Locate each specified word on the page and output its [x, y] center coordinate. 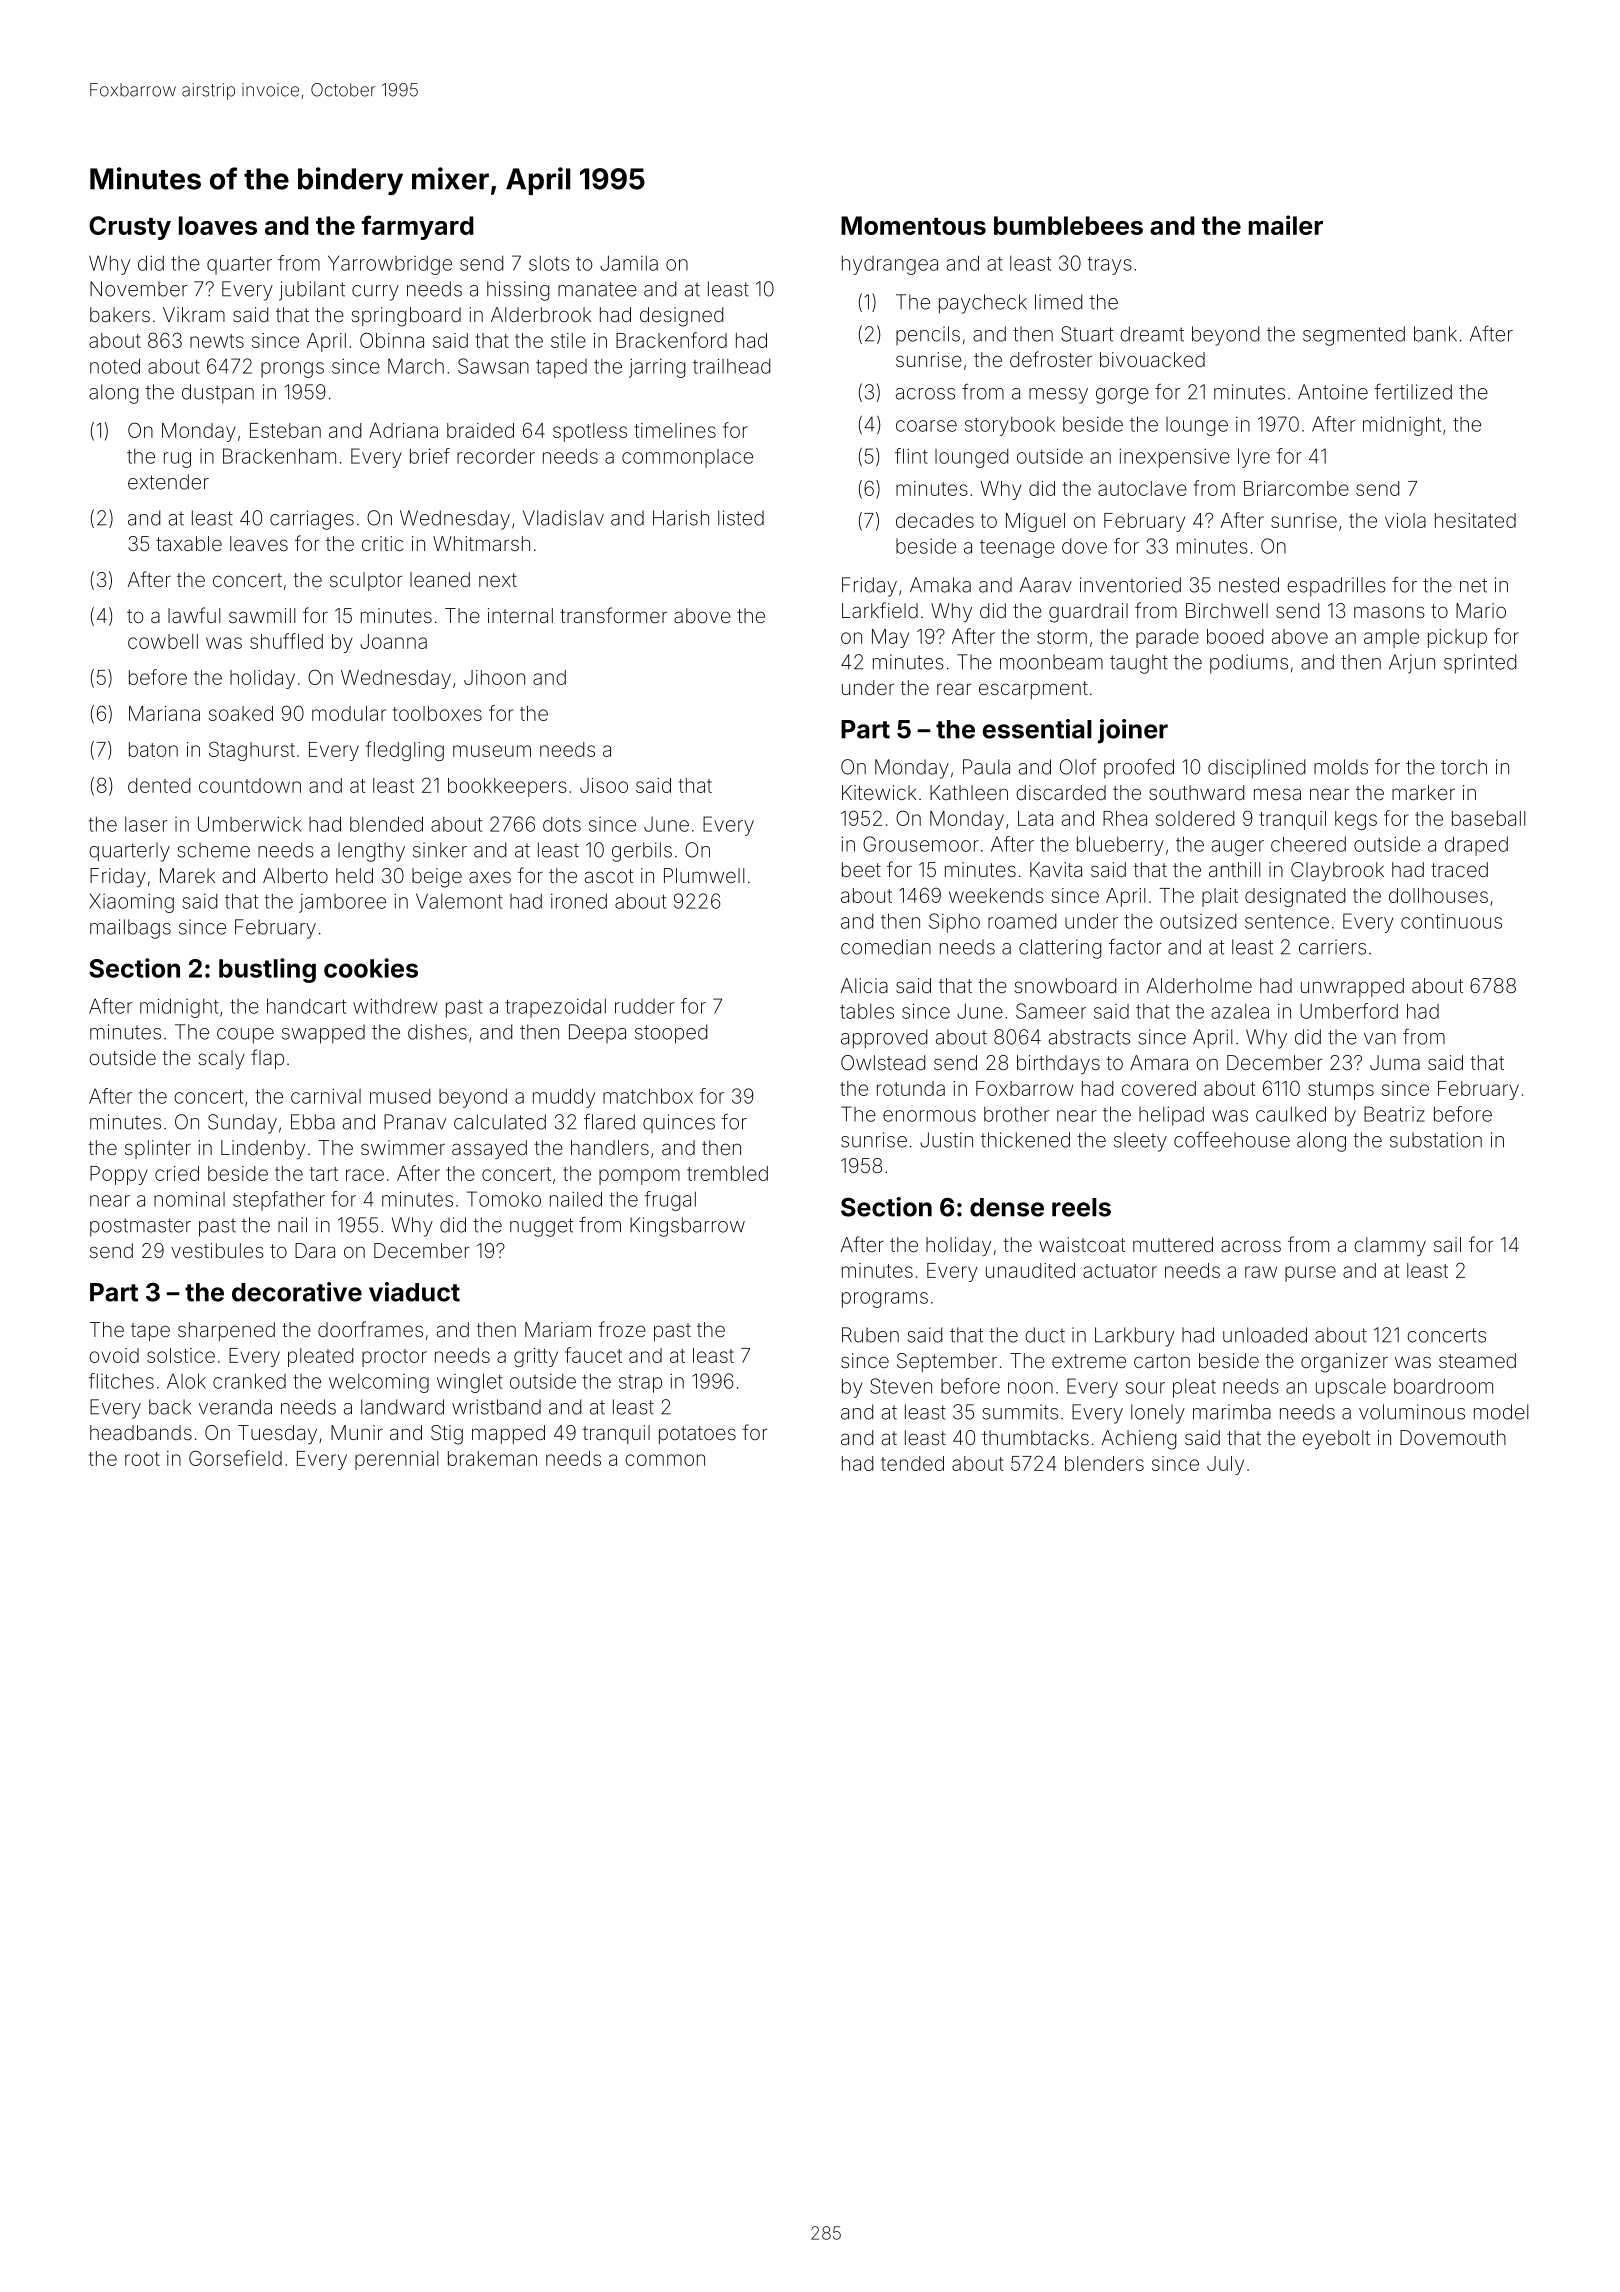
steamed [1477, 1360]
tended [912, 1463]
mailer [1286, 225]
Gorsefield [235, 1458]
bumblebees [1068, 225]
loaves [218, 225]
